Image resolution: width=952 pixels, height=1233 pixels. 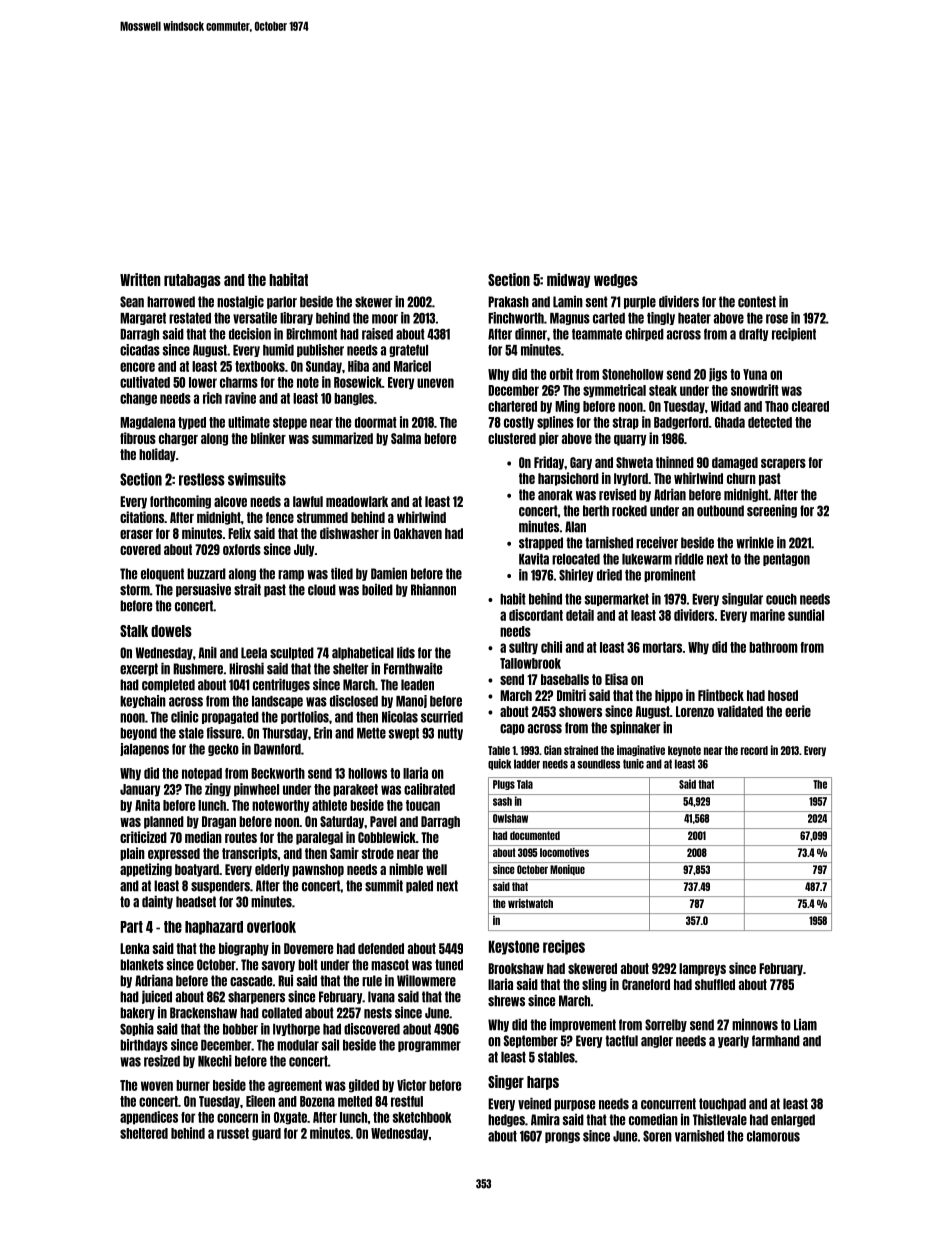 What do you see at coordinates (767, 615) in the document?
I see `marine` at bounding box center [767, 615].
